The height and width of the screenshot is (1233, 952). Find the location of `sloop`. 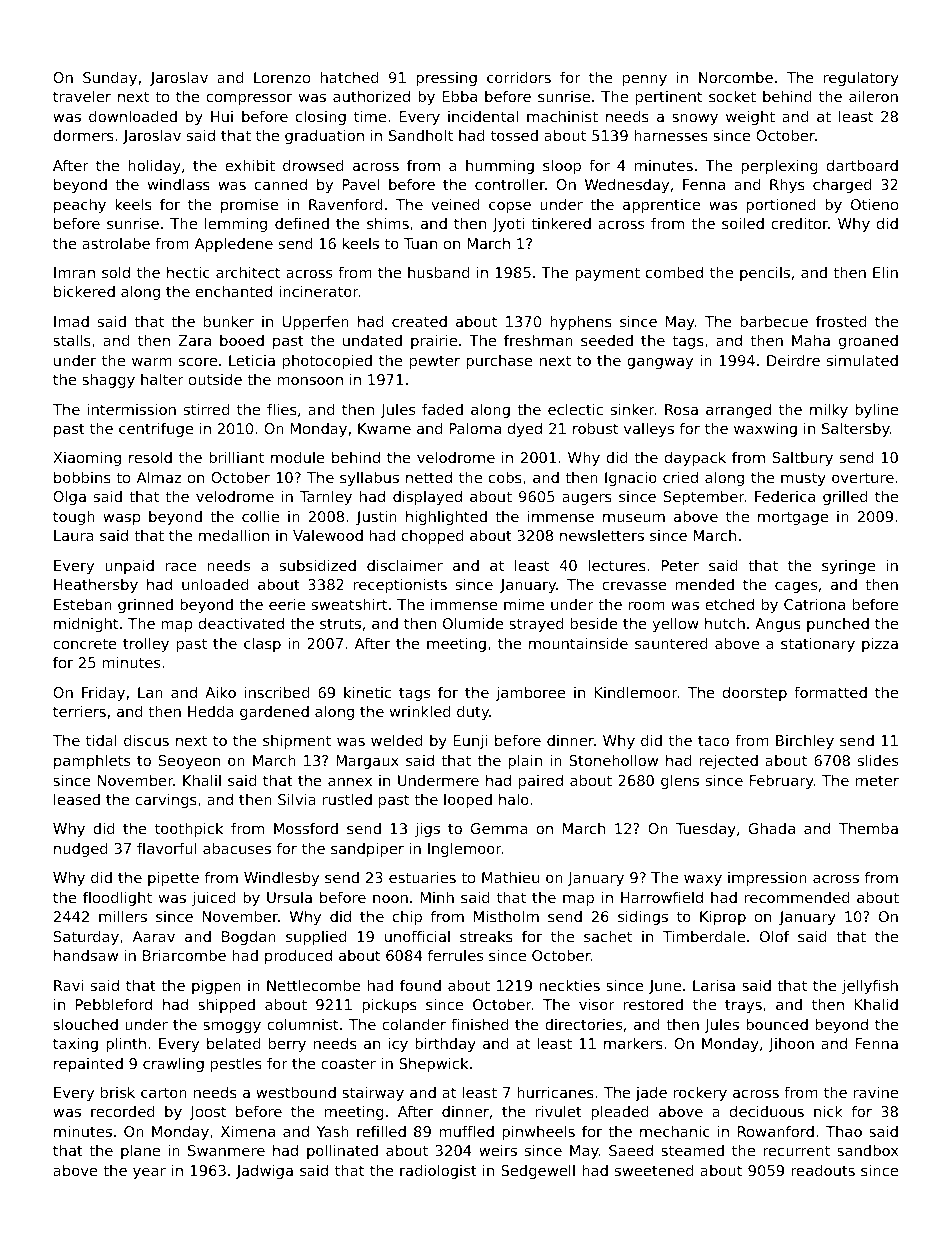

sloop is located at coordinates (562, 167).
